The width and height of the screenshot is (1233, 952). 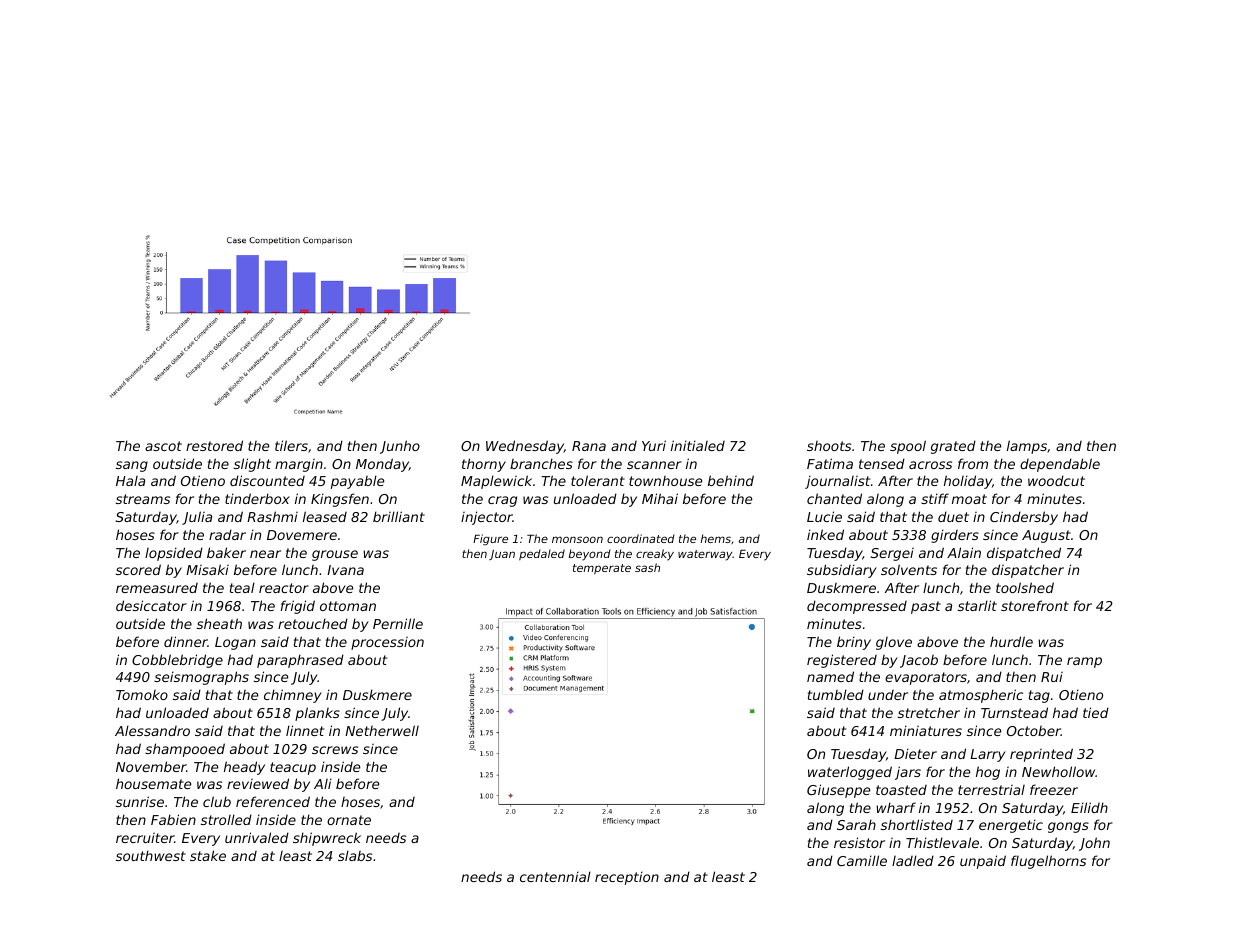 What do you see at coordinates (345, 570) in the screenshot?
I see `Ivana` at bounding box center [345, 570].
